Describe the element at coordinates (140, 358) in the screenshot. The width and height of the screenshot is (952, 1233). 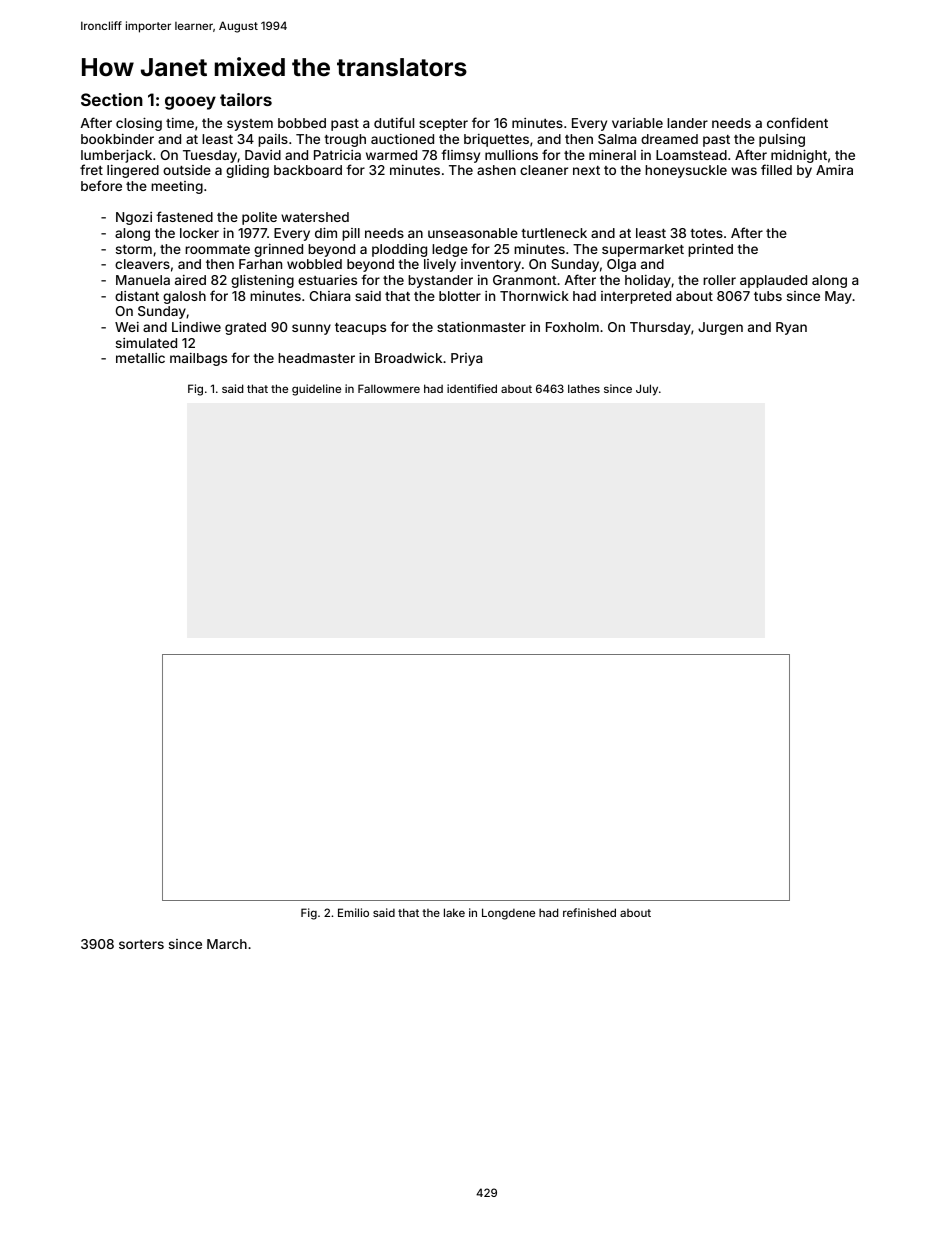
I see `metallic` at that location.
